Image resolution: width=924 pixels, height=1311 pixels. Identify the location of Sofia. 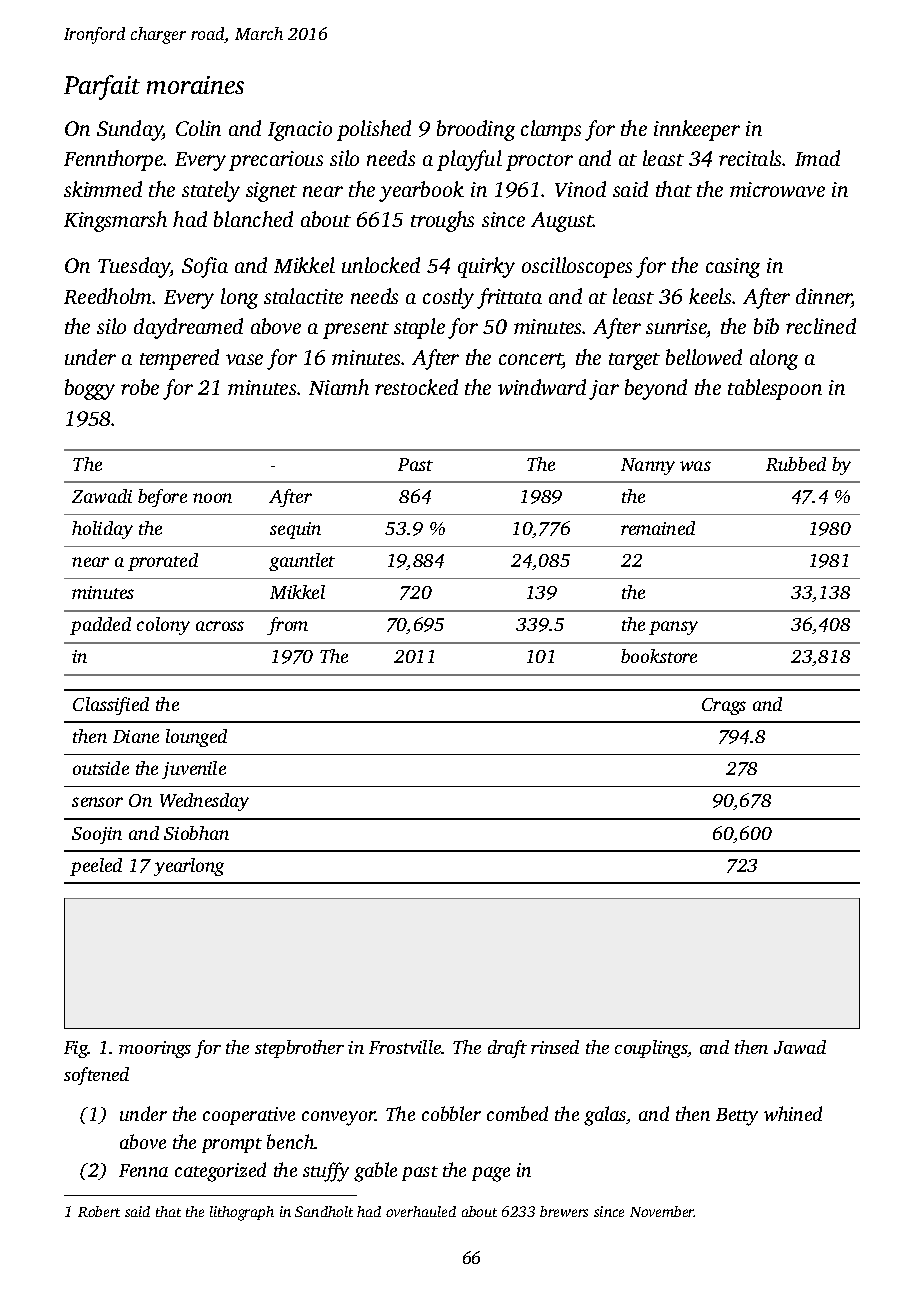
(205, 267).
